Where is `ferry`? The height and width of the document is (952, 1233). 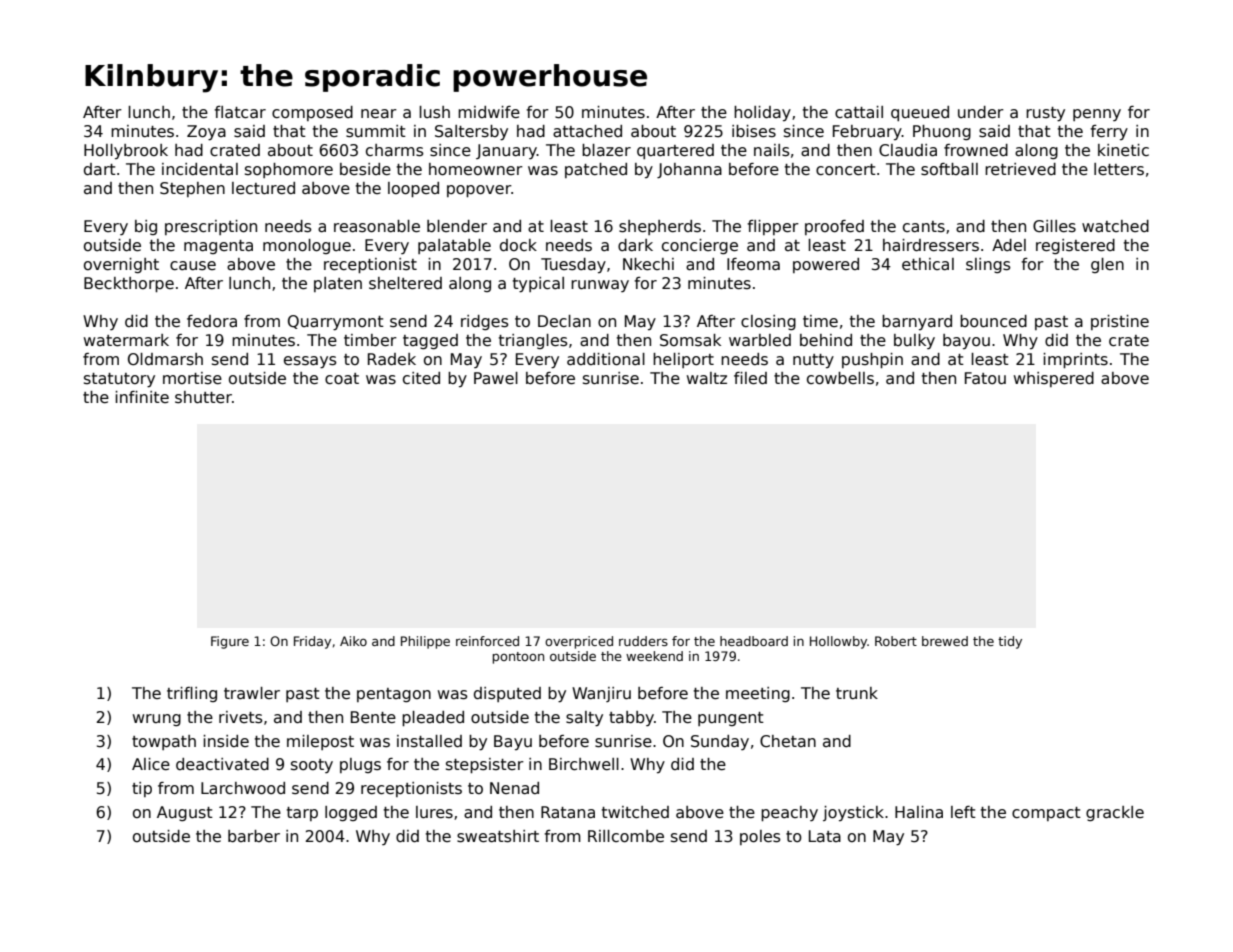
ferry is located at coordinates (1109, 132).
